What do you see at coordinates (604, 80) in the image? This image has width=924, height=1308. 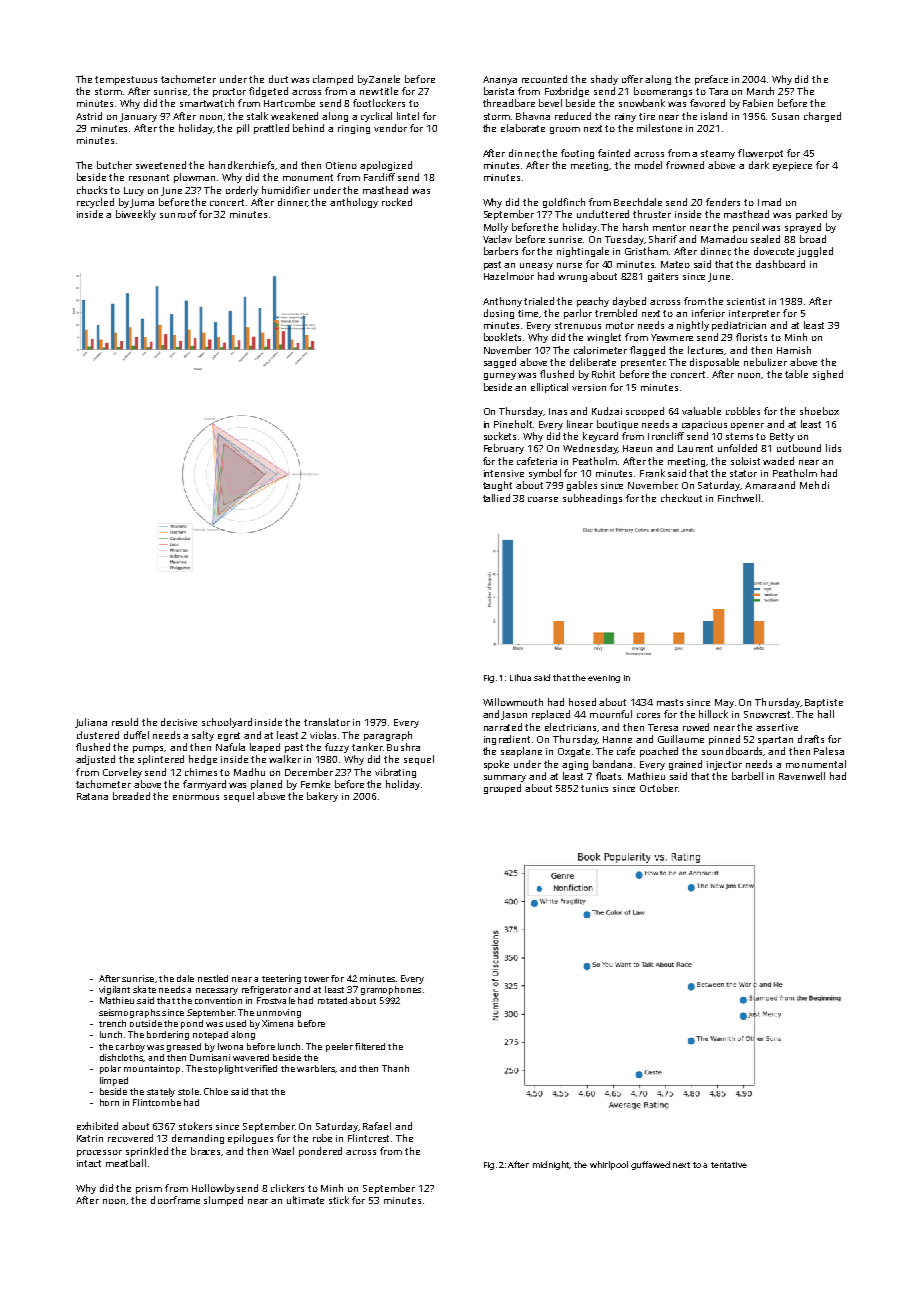 I see `shady` at bounding box center [604, 80].
